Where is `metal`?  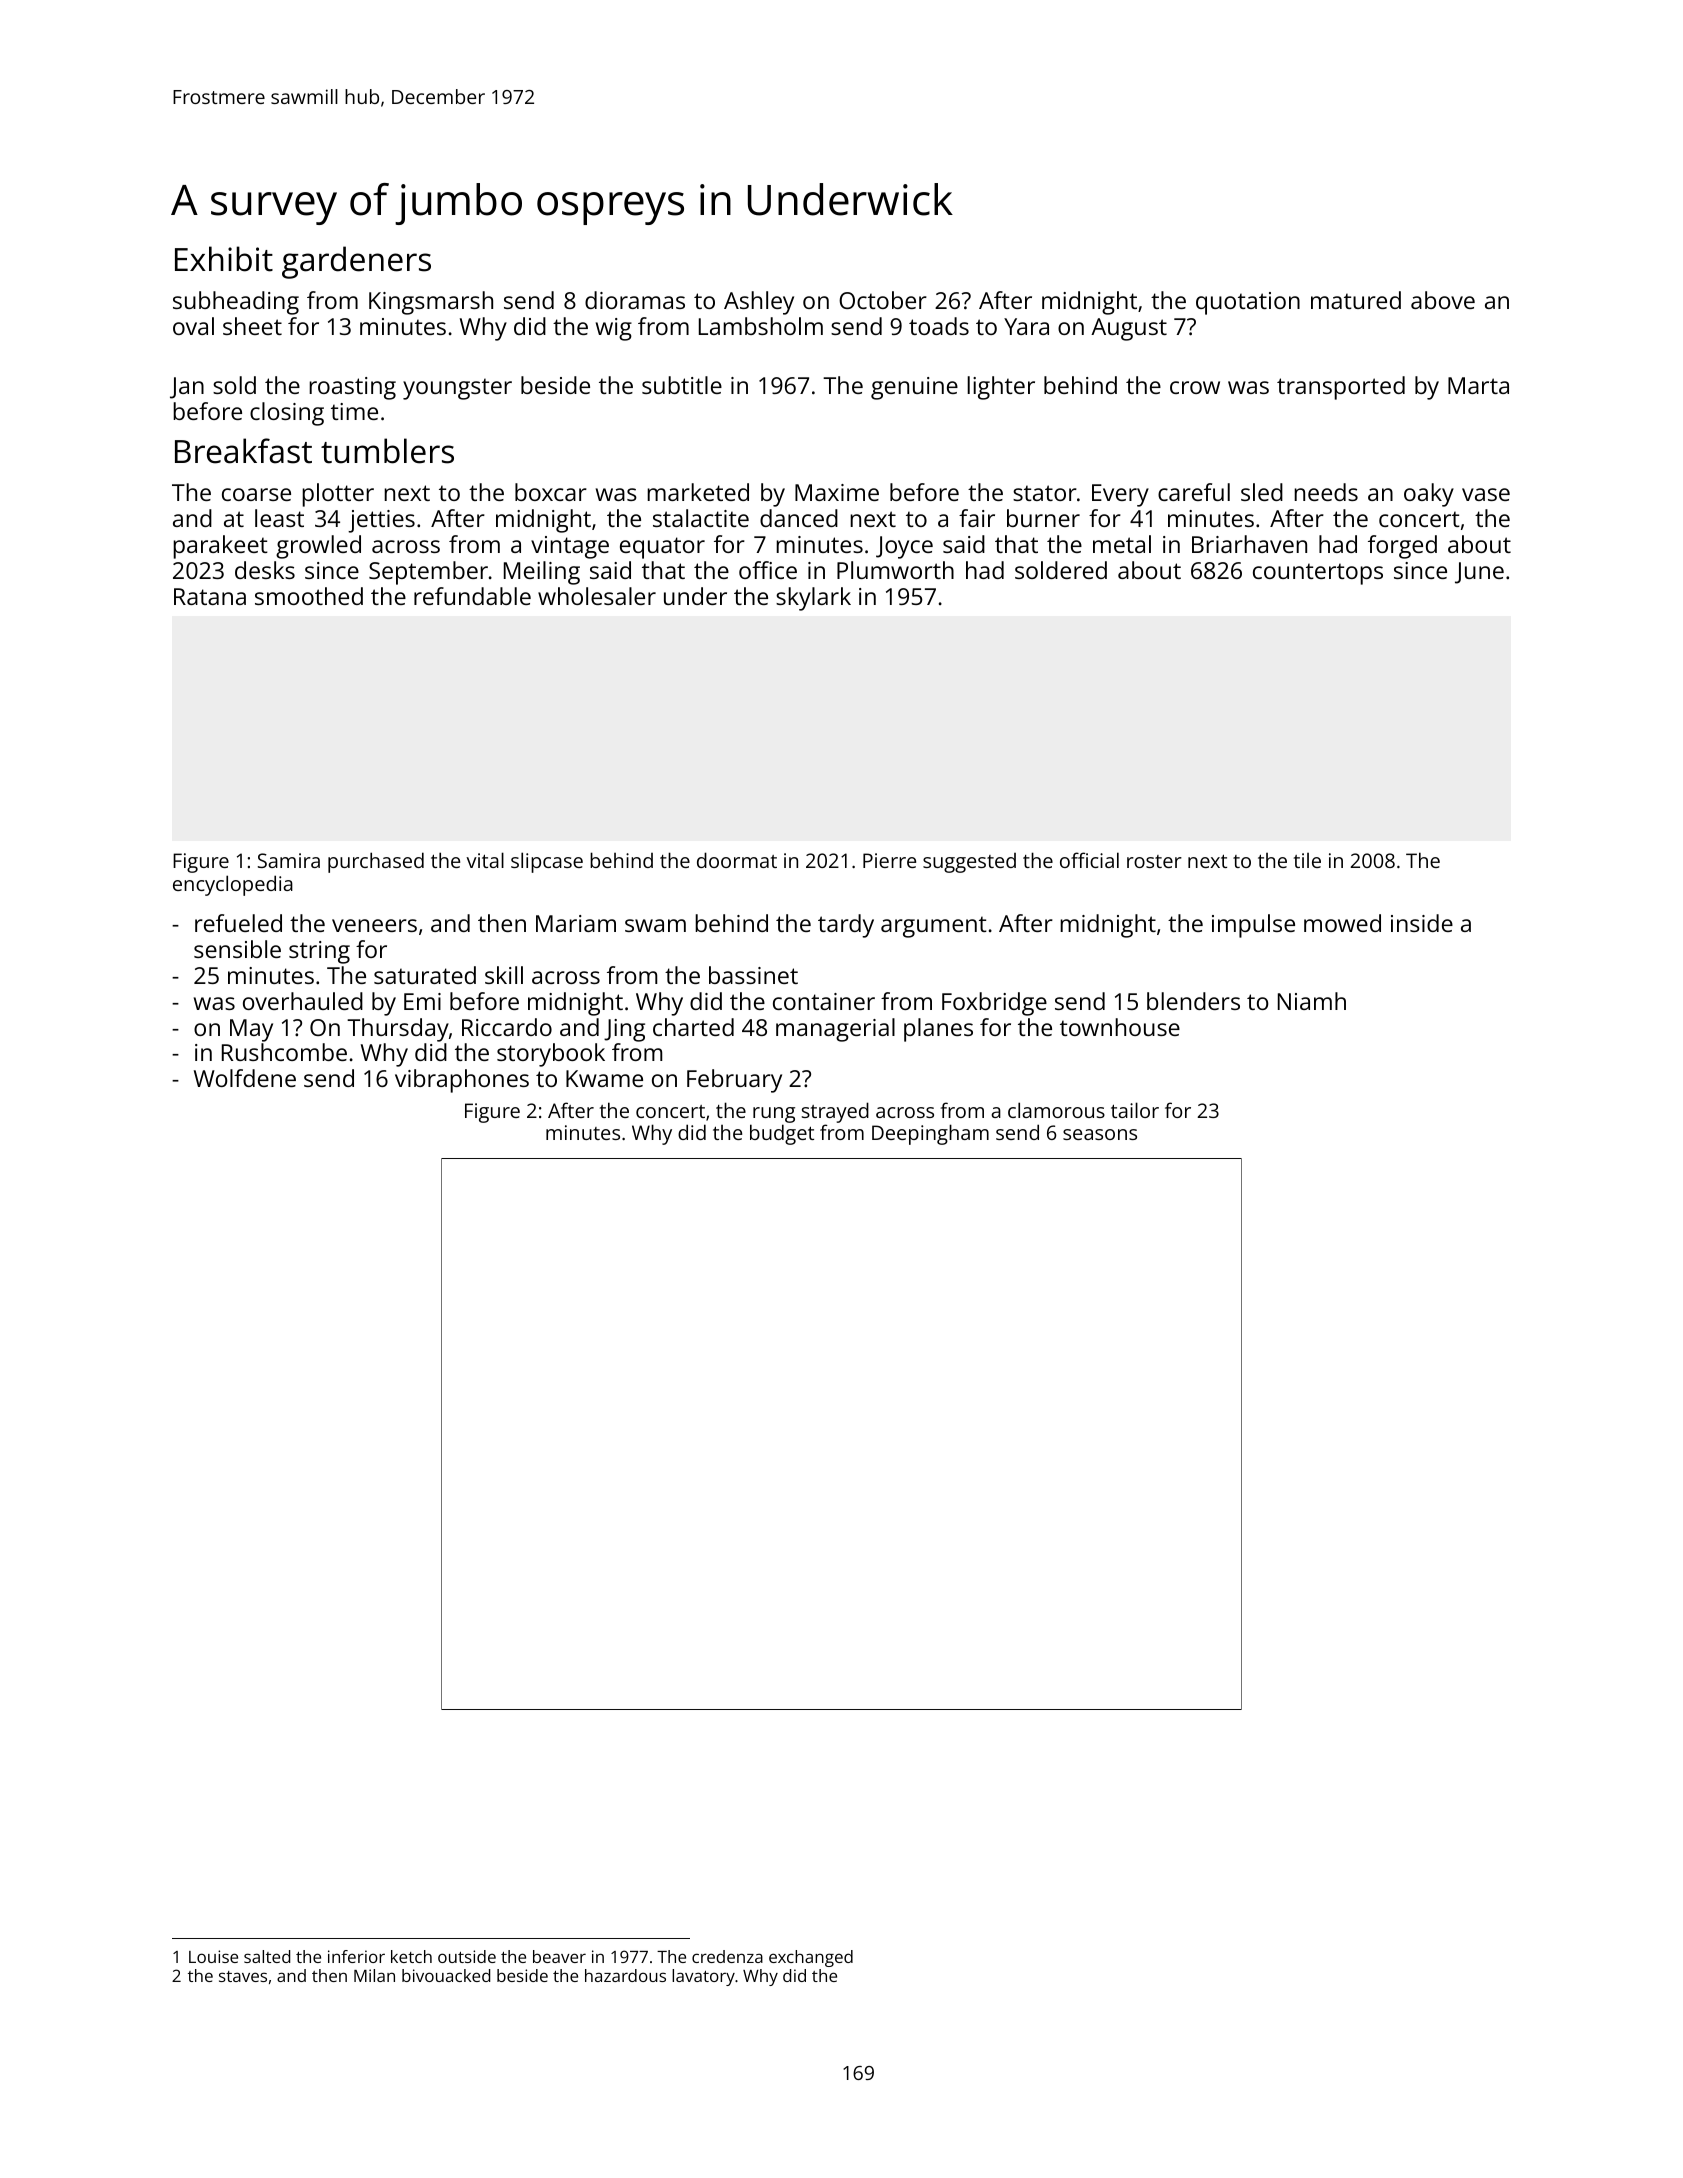 metal is located at coordinates (1122, 544).
